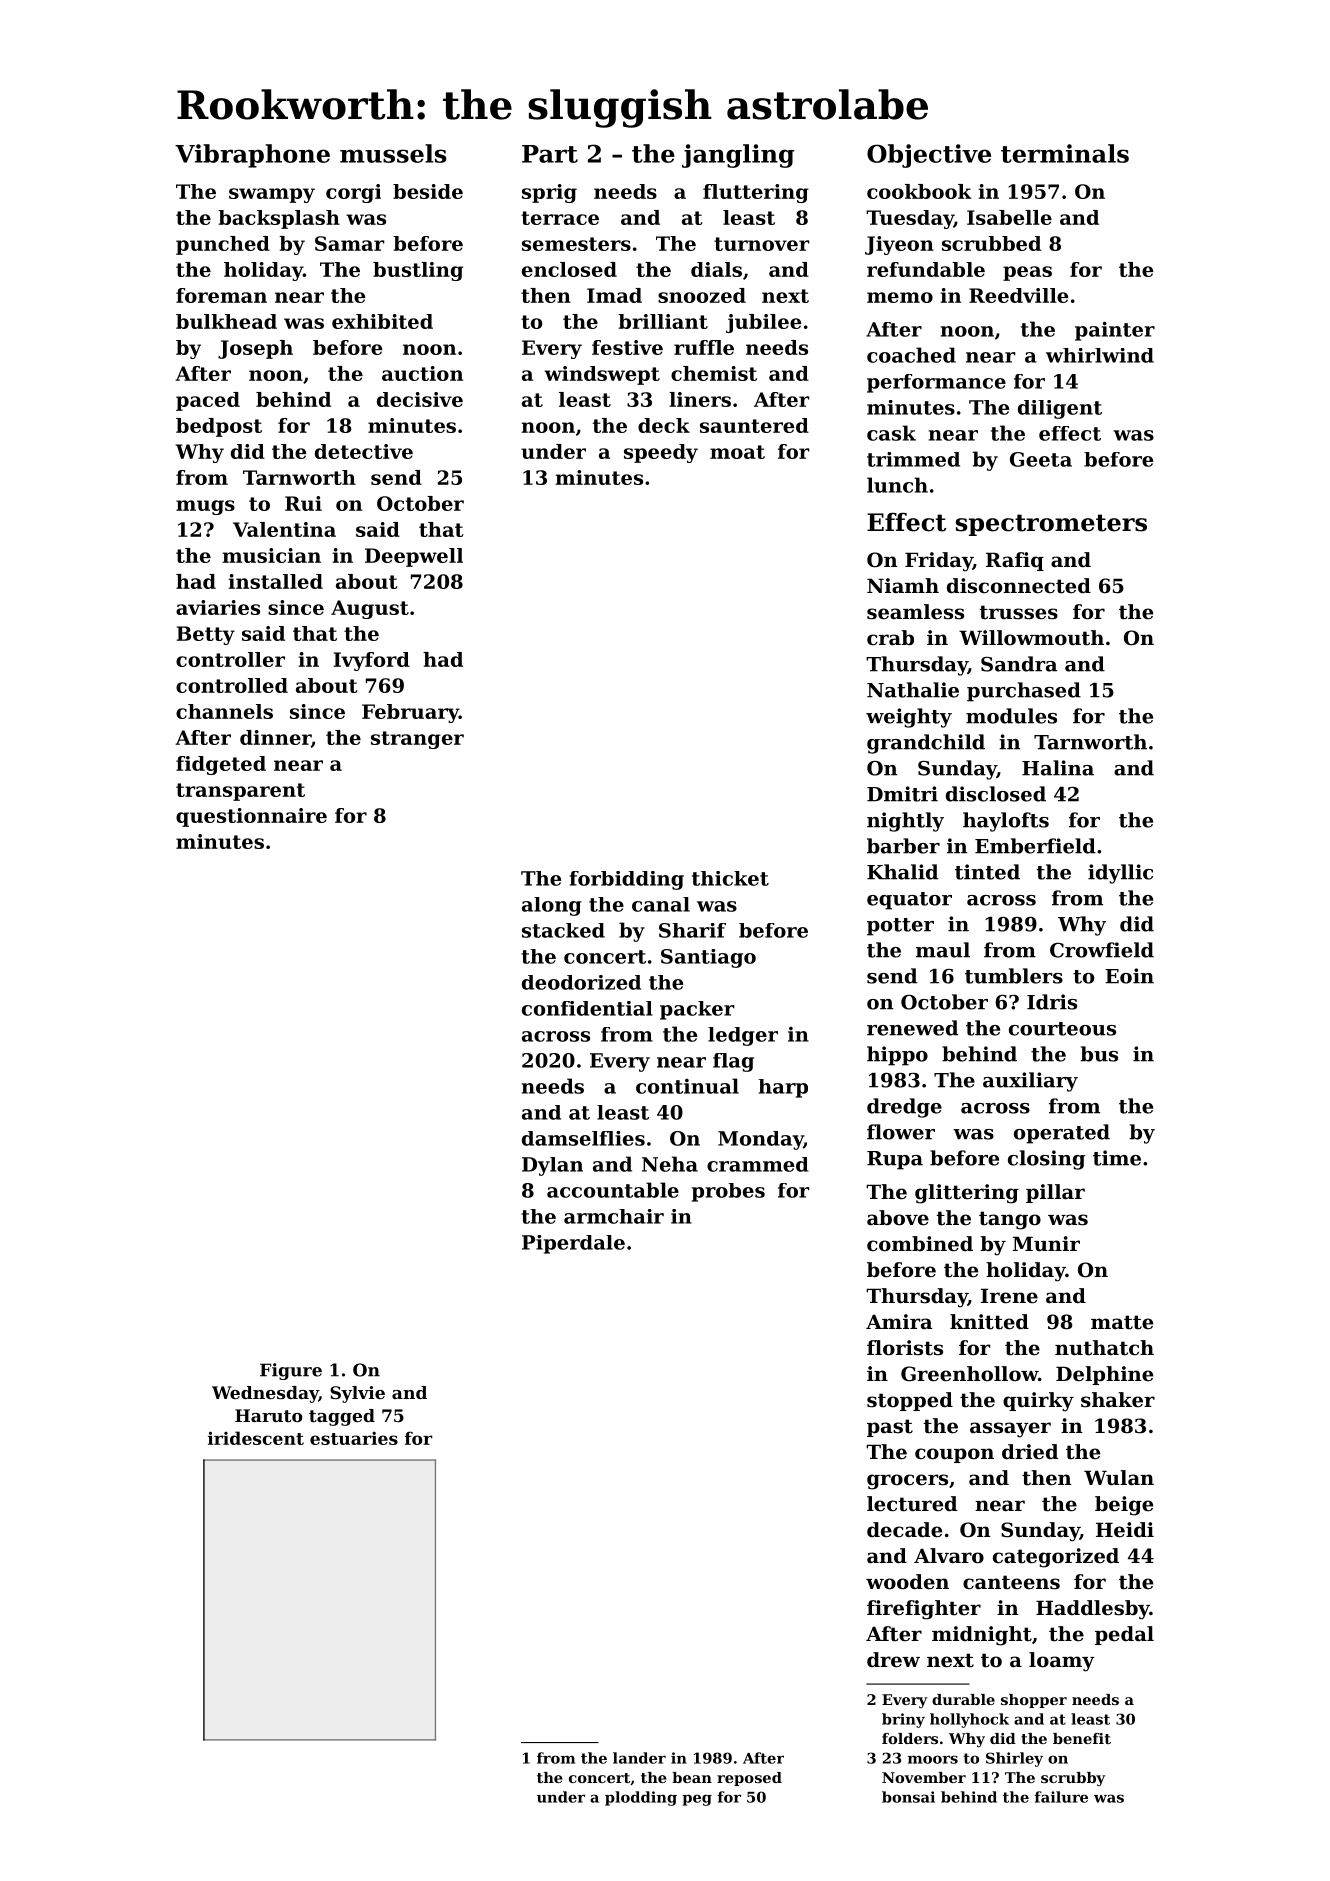 The height and width of the screenshot is (1881, 1330). I want to click on Wednesday, so click(265, 1394).
